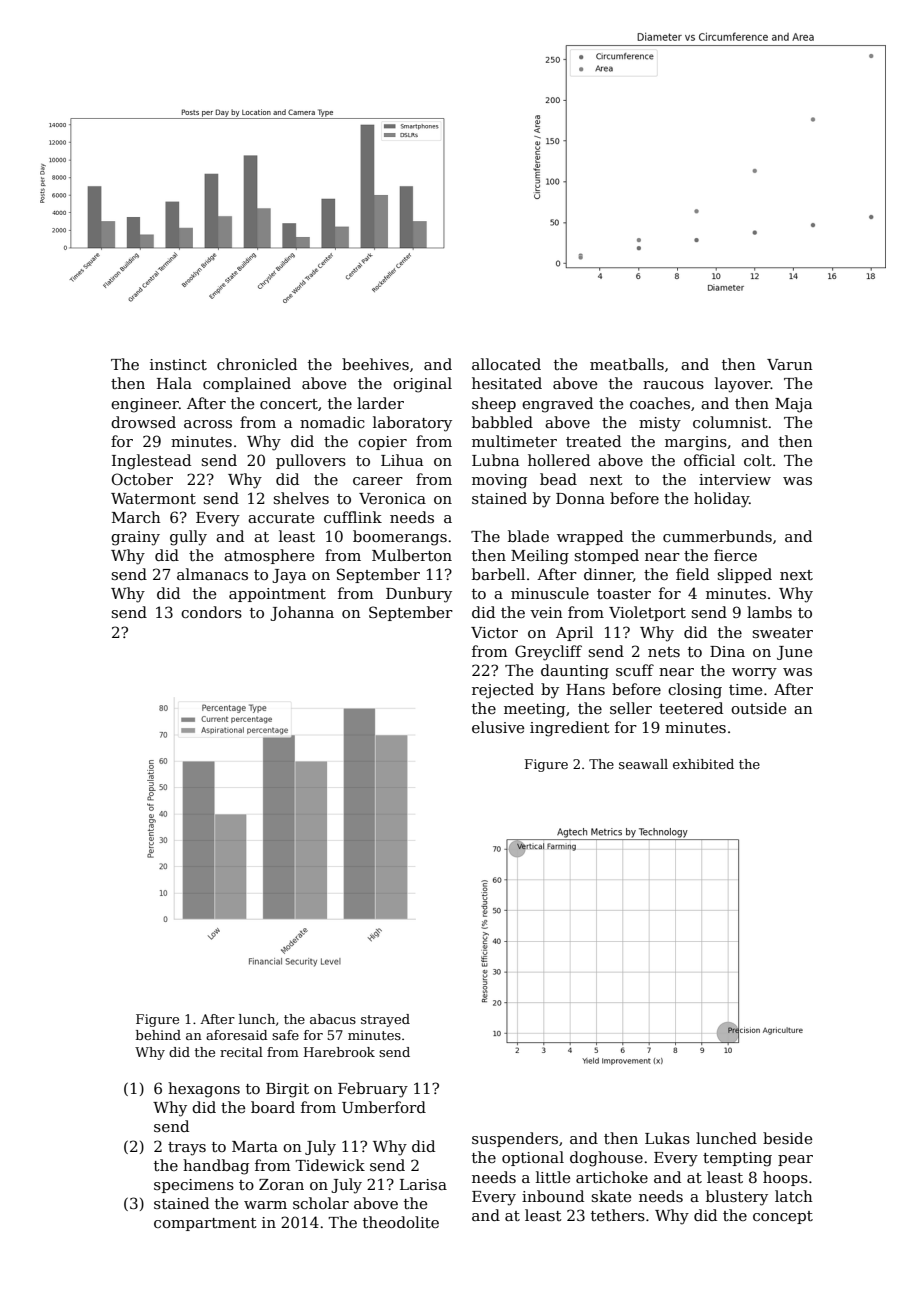 The height and width of the page is (1308, 924). What do you see at coordinates (208, 424) in the page?
I see `across` at bounding box center [208, 424].
